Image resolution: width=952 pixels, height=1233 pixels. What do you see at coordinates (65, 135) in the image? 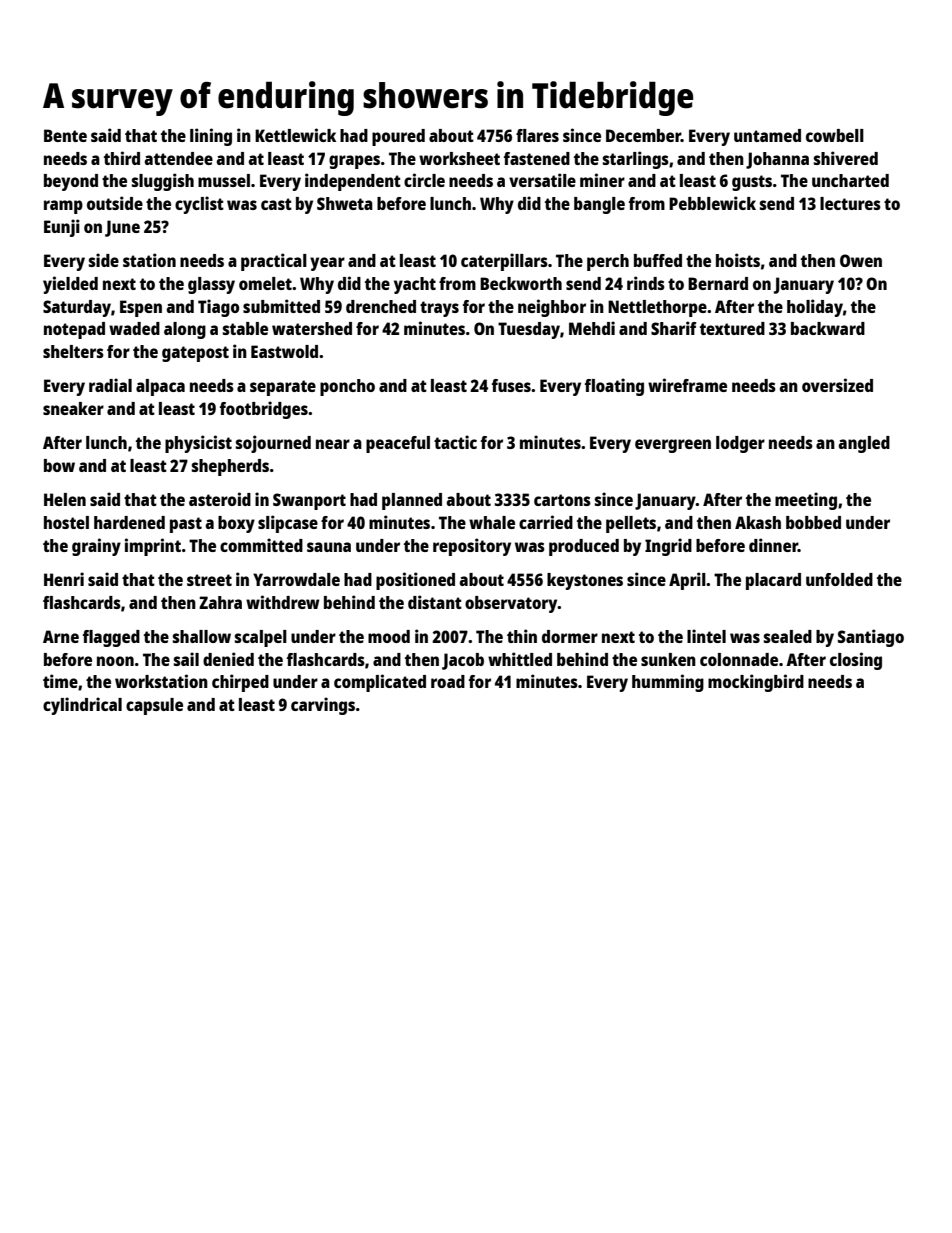
I see `Bente` at bounding box center [65, 135].
